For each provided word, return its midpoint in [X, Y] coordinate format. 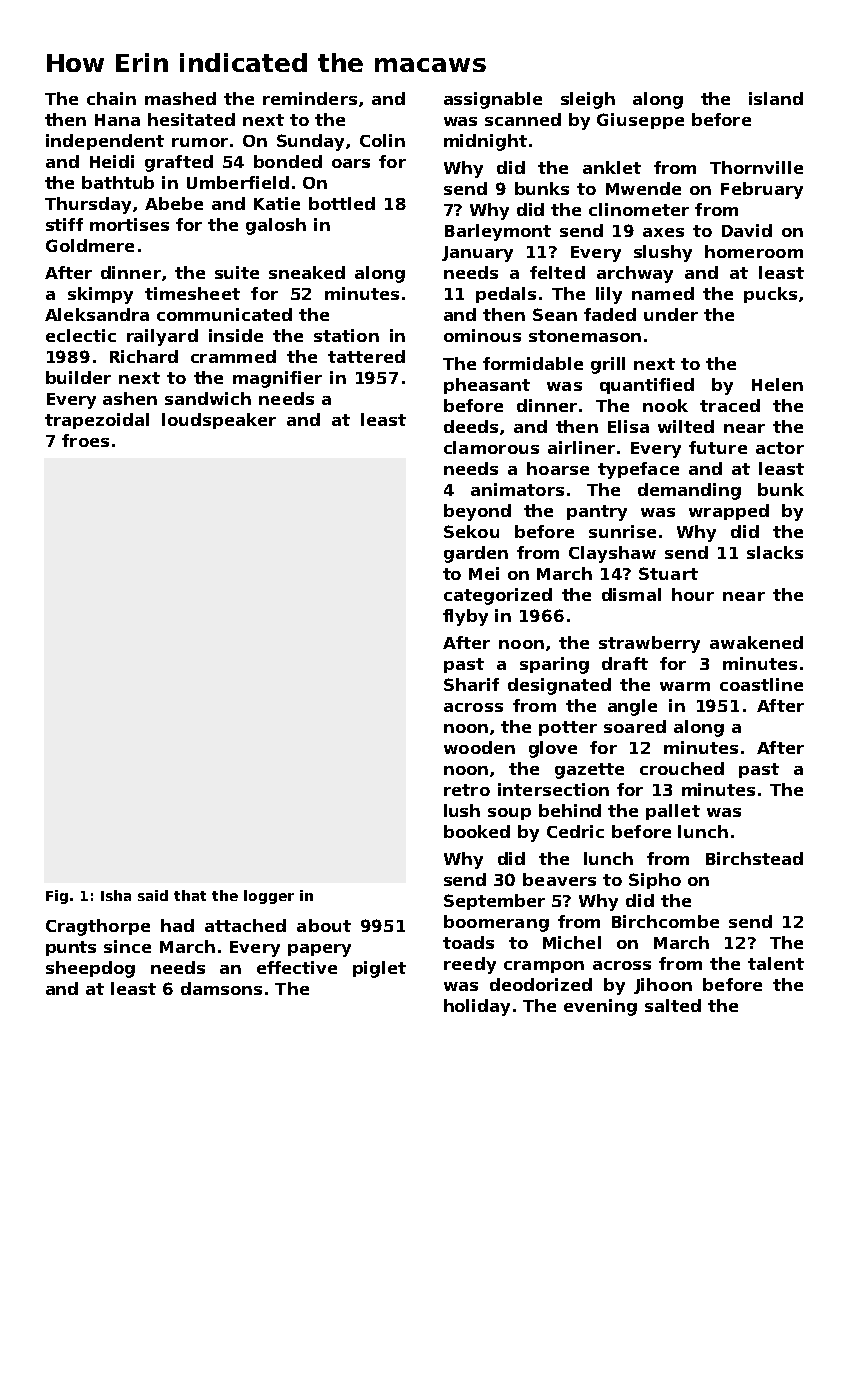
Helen [777, 384]
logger [269, 897]
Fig [57, 897]
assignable [493, 100]
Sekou [471, 531]
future [718, 447]
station [346, 335]
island [776, 98]
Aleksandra [97, 314]
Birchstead [754, 858]
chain [111, 98]
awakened [756, 642]
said [153, 895]
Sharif [471, 684]
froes [85, 440]
